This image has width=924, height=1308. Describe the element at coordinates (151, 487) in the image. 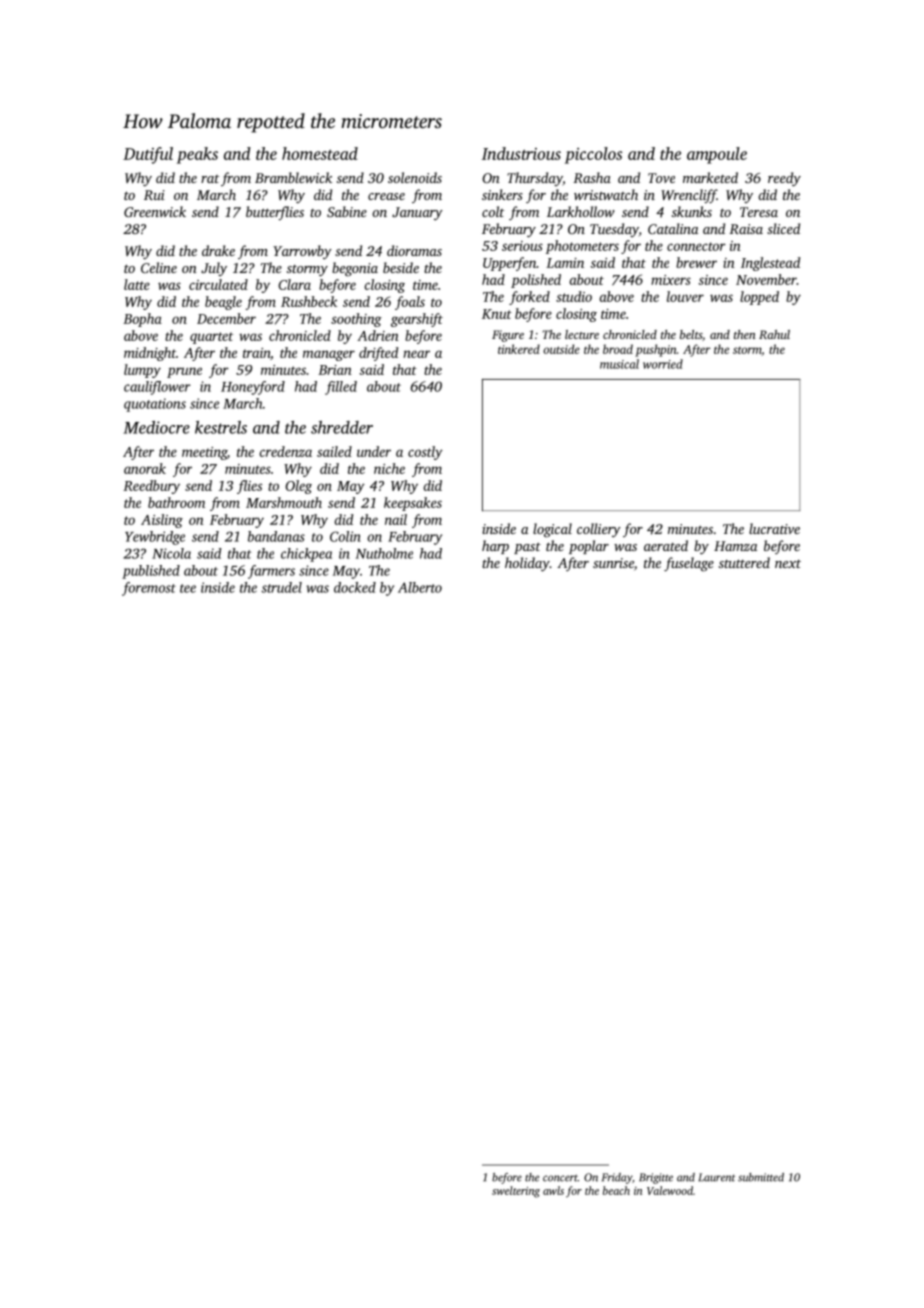

I see `Reedbury` at that location.
